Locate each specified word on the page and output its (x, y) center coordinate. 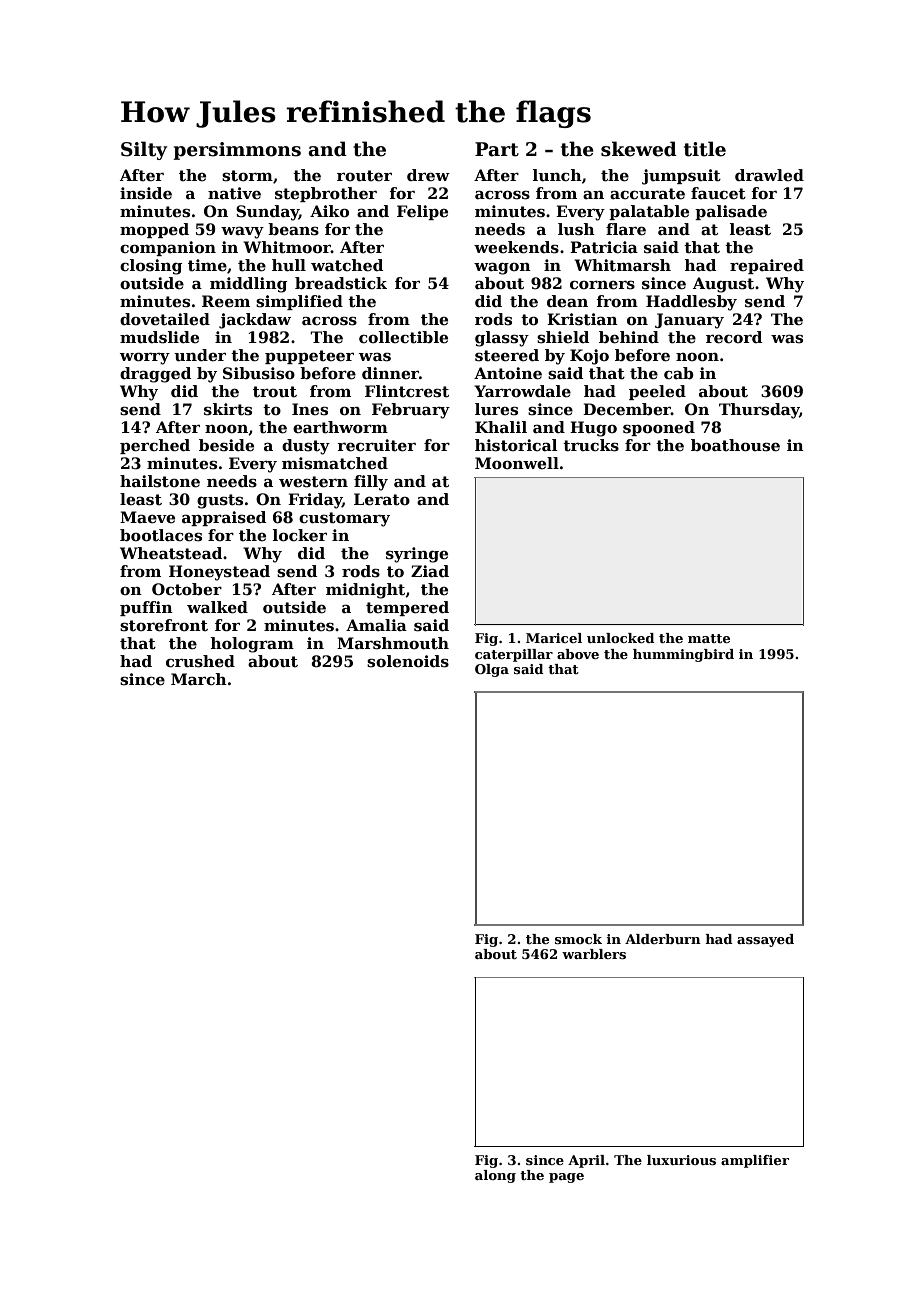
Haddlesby (691, 303)
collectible (403, 337)
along (495, 1176)
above (578, 654)
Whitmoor (287, 247)
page (566, 1178)
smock (578, 939)
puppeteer (309, 357)
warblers (594, 954)
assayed (765, 940)
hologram (252, 645)
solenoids (408, 661)
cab (679, 373)
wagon (502, 268)
